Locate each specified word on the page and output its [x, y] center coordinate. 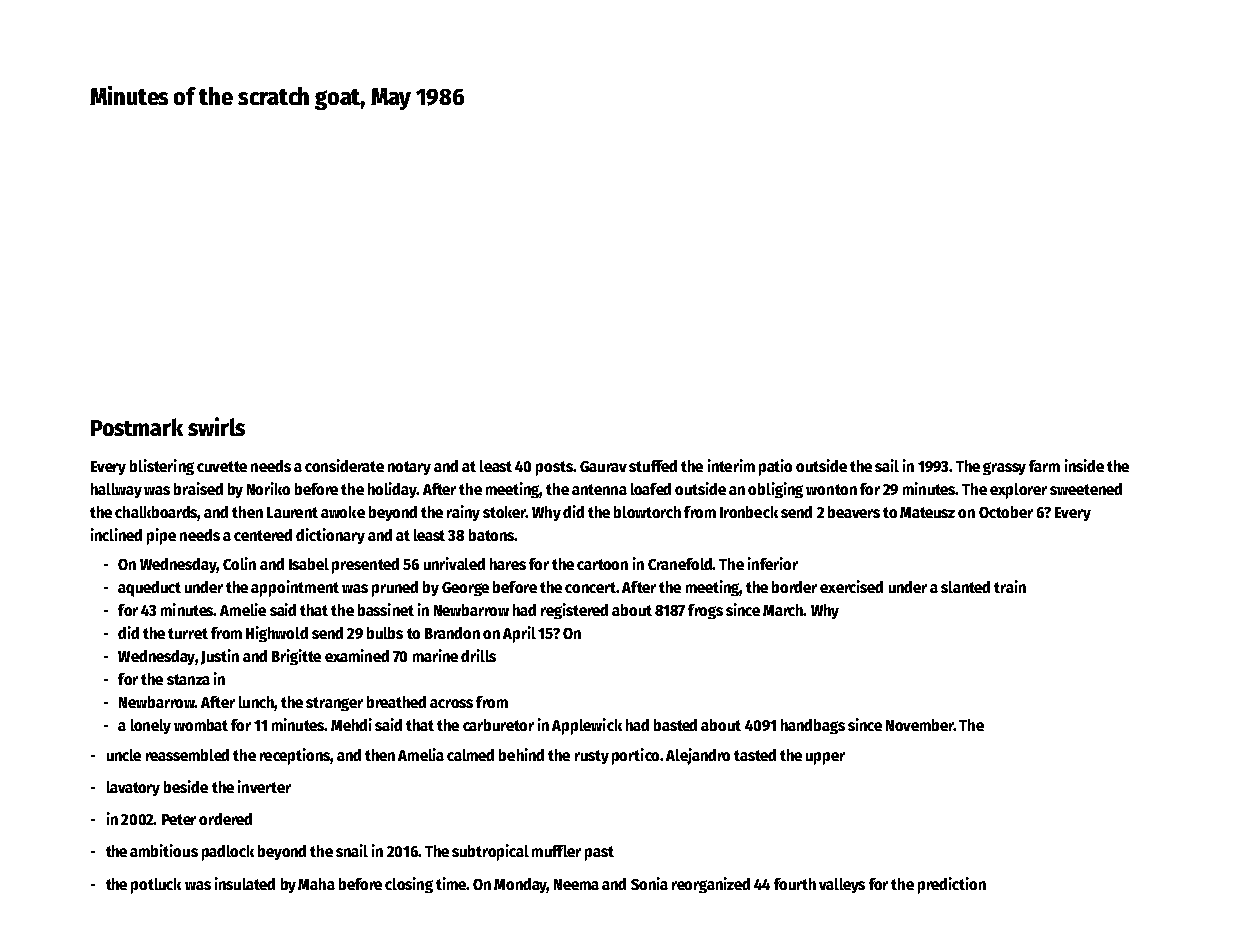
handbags [813, 726]
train [1010, 586]
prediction [952, 885]
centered [263, 535]
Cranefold [680, 564]
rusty [592, 757]
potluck [156, 886]
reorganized [711, 885]
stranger [334, 704]
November [919, 725]
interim [731, 465]
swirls [216, 426]
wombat [201, 725]
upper [825, 758]
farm [1044, 466]
